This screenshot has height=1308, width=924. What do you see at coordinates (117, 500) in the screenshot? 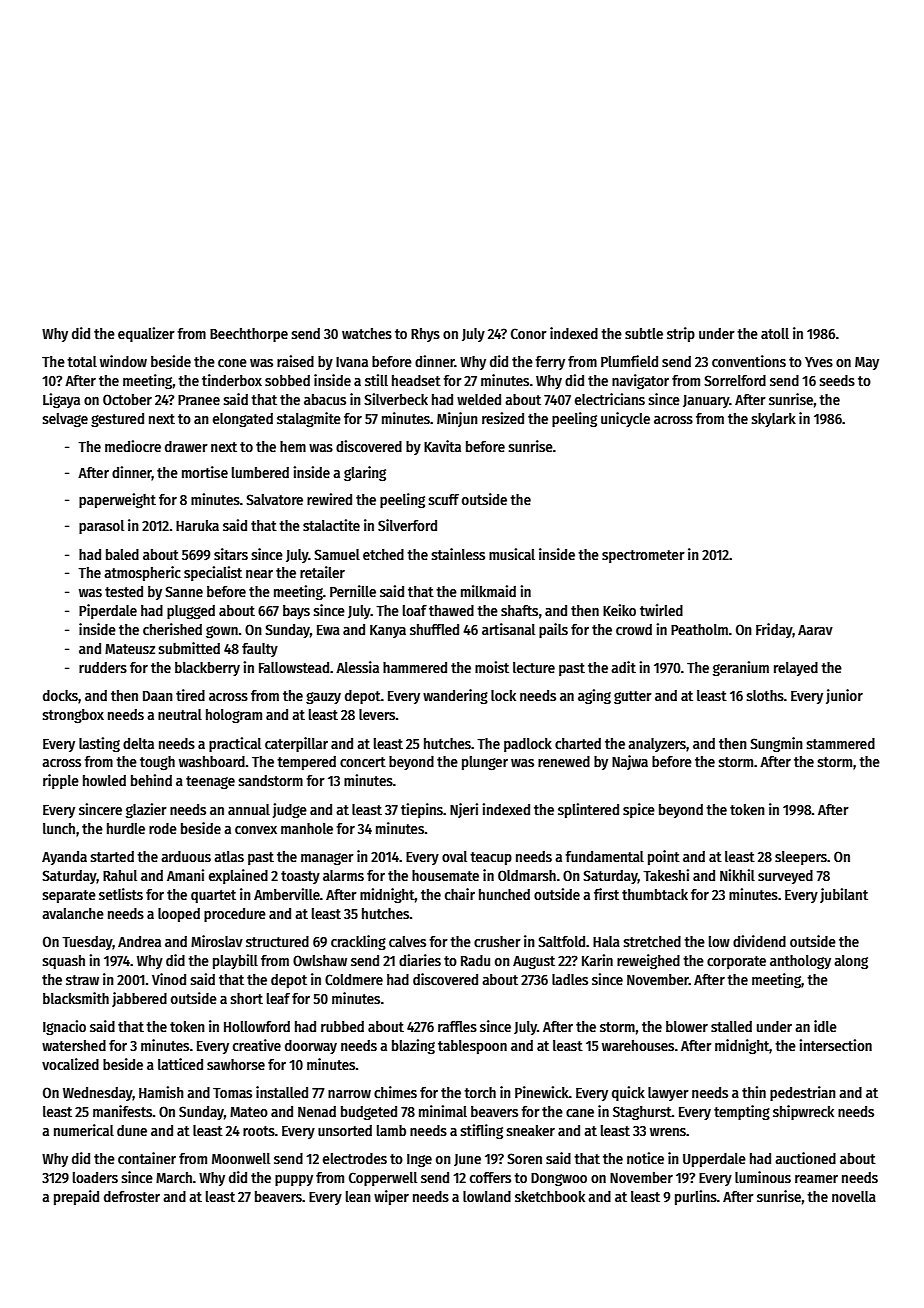
I see `paperweight` at bounding box center [117, 500].
